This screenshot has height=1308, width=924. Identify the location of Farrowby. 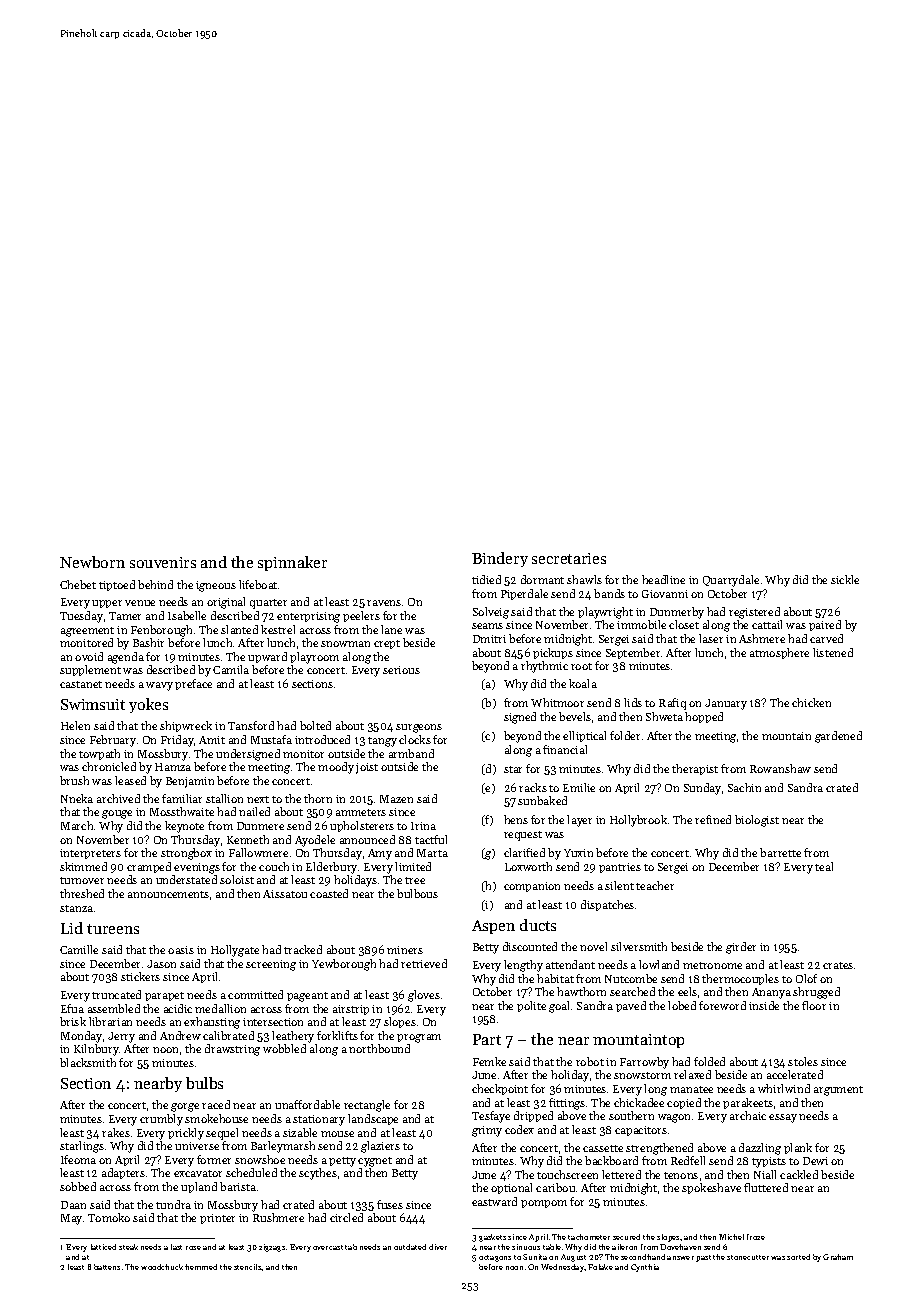
(644, 1063).
